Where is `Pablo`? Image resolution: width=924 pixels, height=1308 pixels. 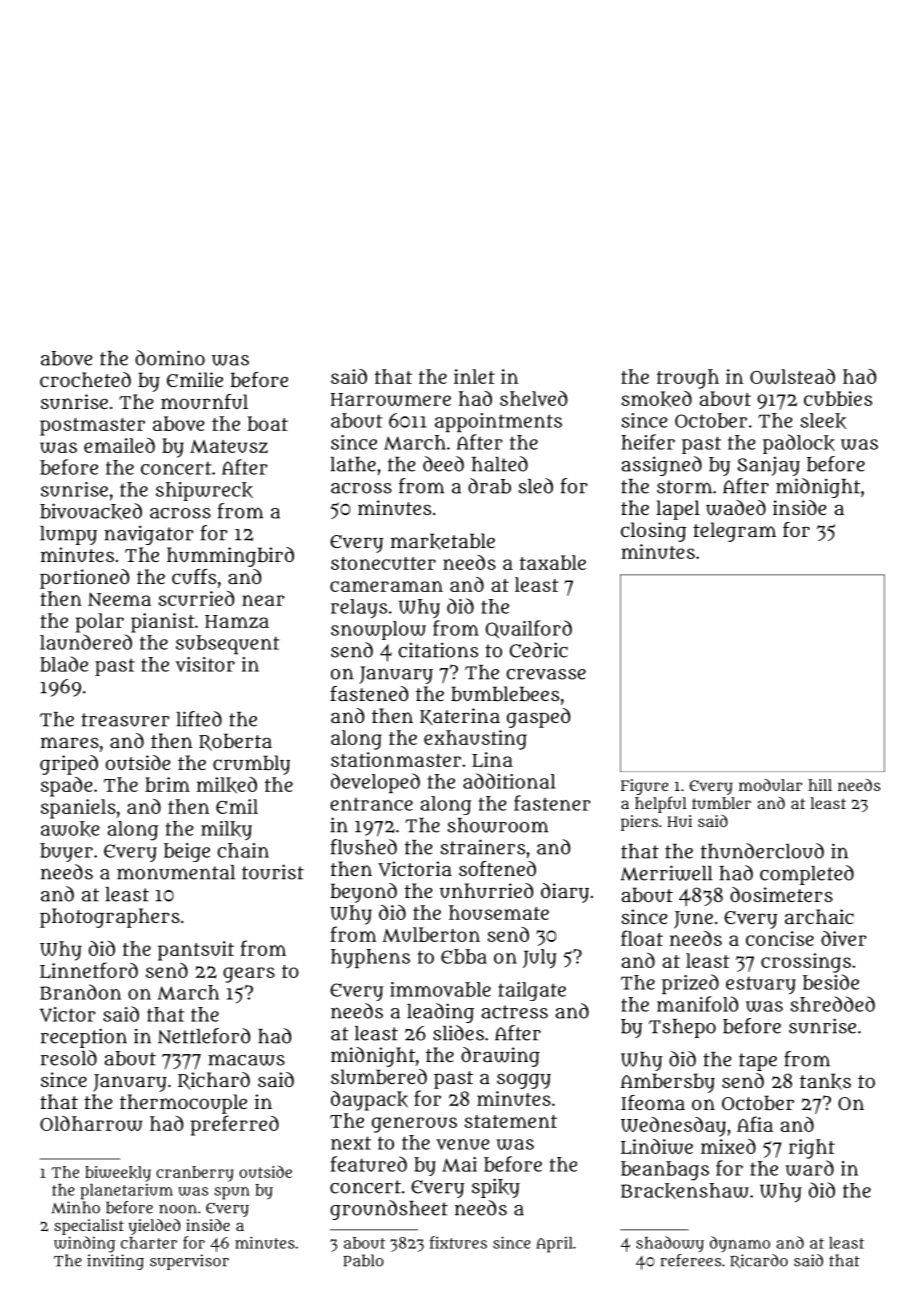
Pablo is located at coordinates (363, 1260).
